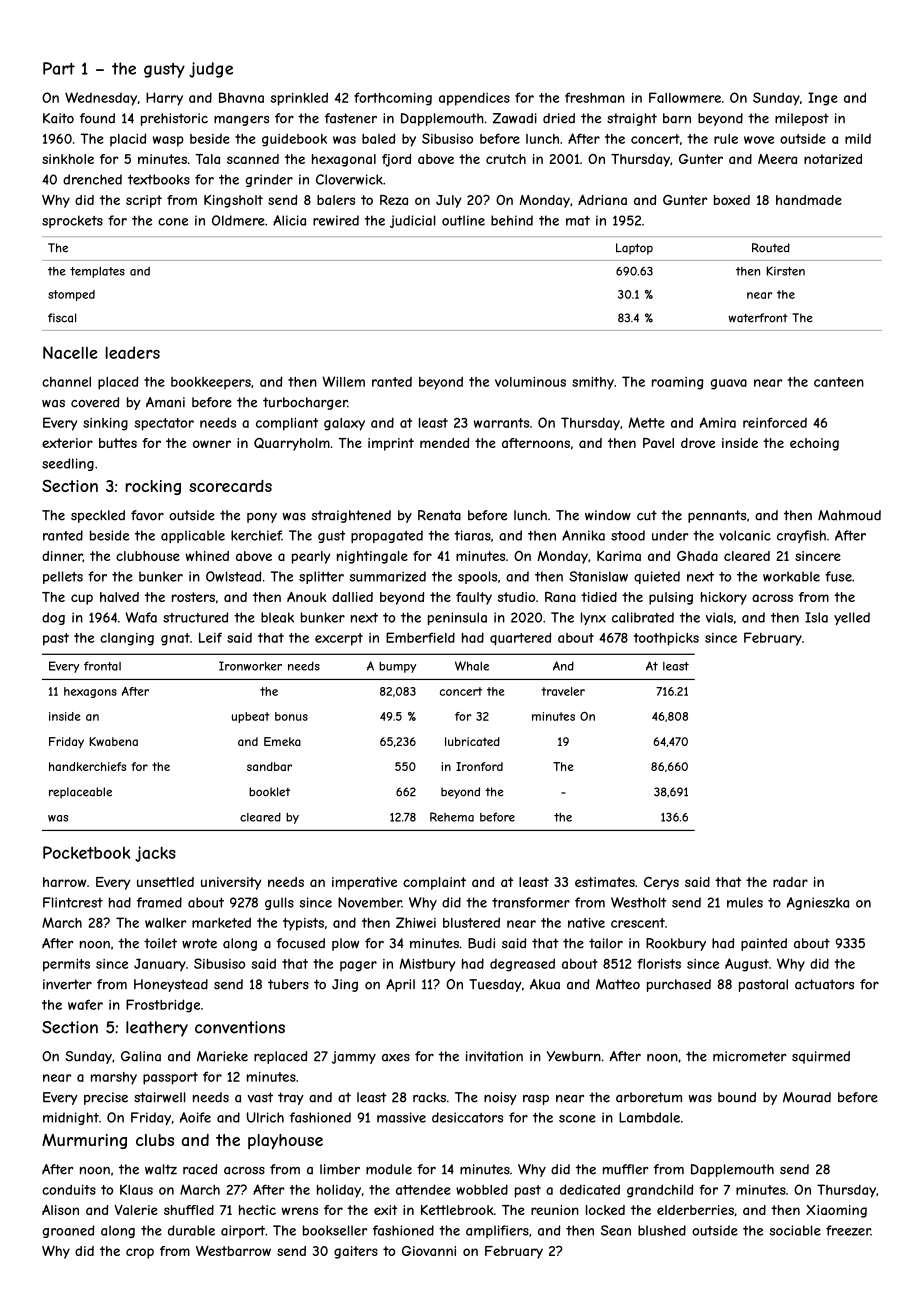 Image resolution: width=924 pixels, height=1308 pixels. I want to click on blushed, so click(662, 1230).
